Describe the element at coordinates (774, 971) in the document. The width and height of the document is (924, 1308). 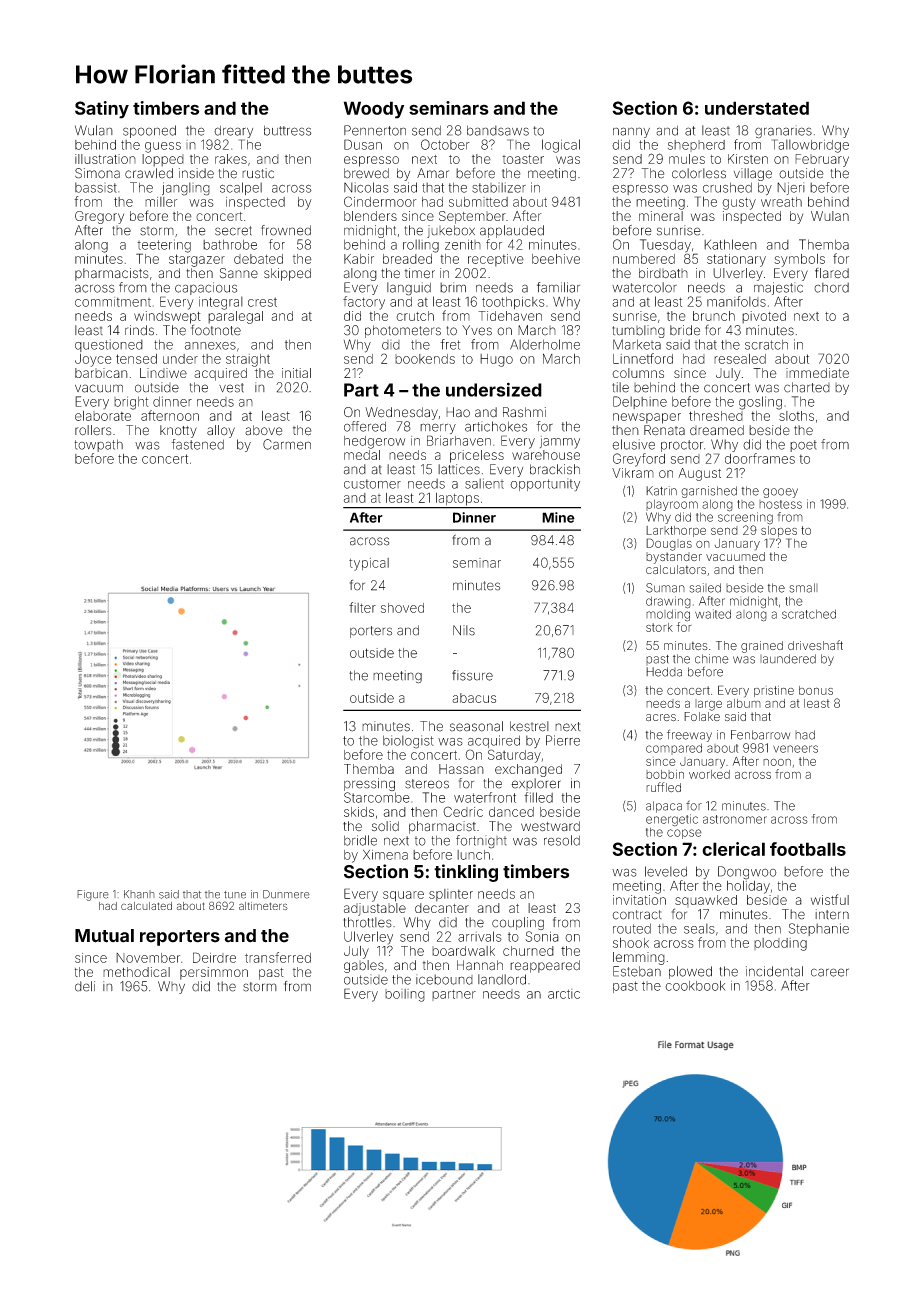
I see `incidental` at that location.
